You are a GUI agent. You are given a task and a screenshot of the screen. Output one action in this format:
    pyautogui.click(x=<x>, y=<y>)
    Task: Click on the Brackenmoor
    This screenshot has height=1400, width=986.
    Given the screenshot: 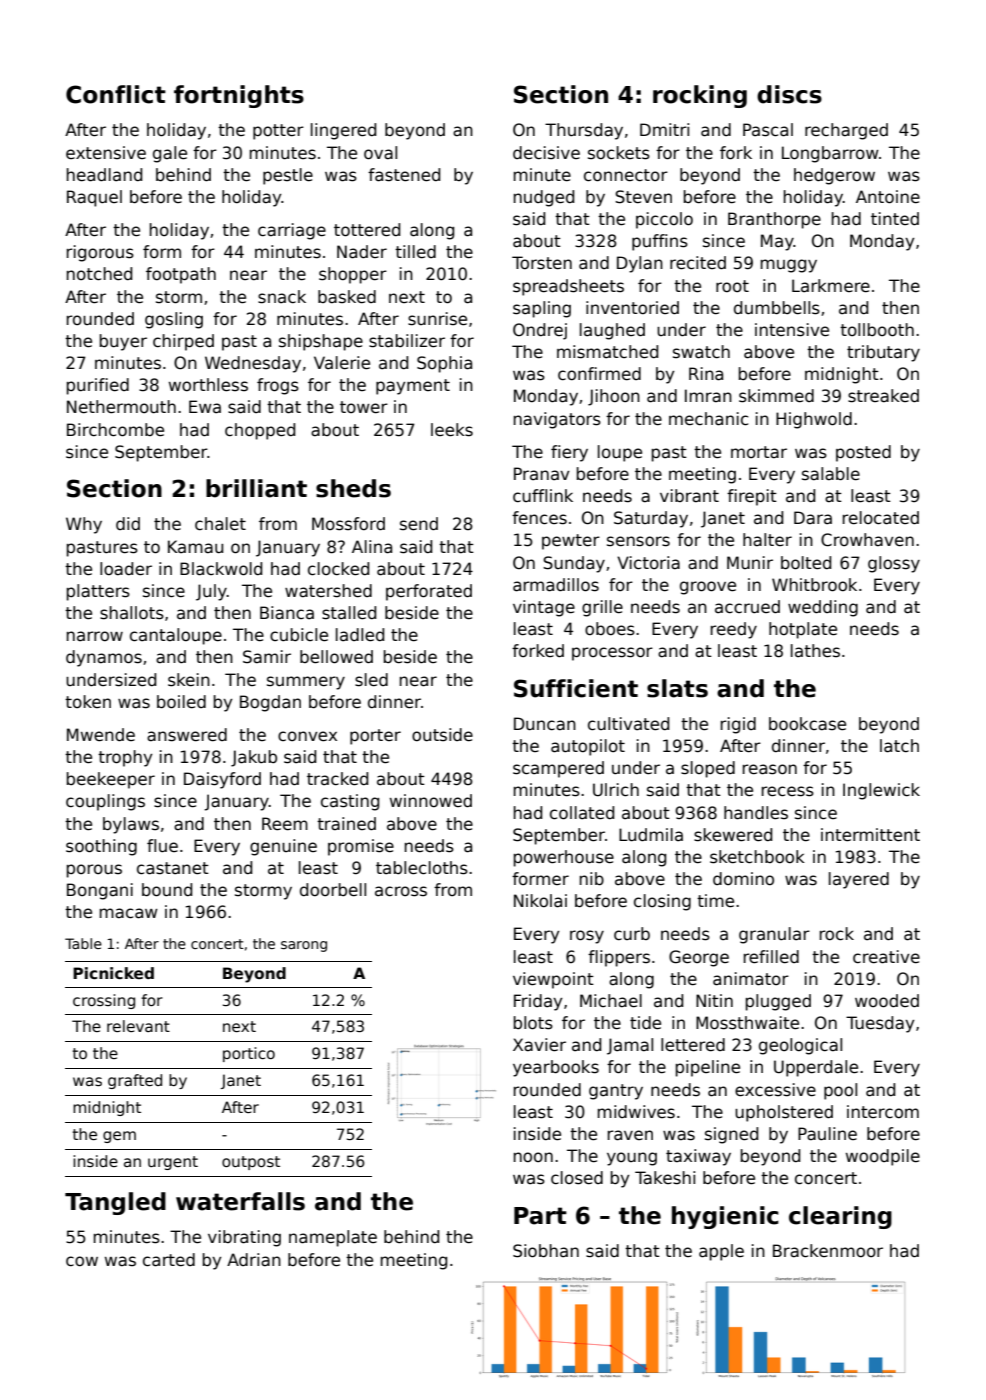 What is the action you would take?
    pyautogui.click(x=828, y=1251)
